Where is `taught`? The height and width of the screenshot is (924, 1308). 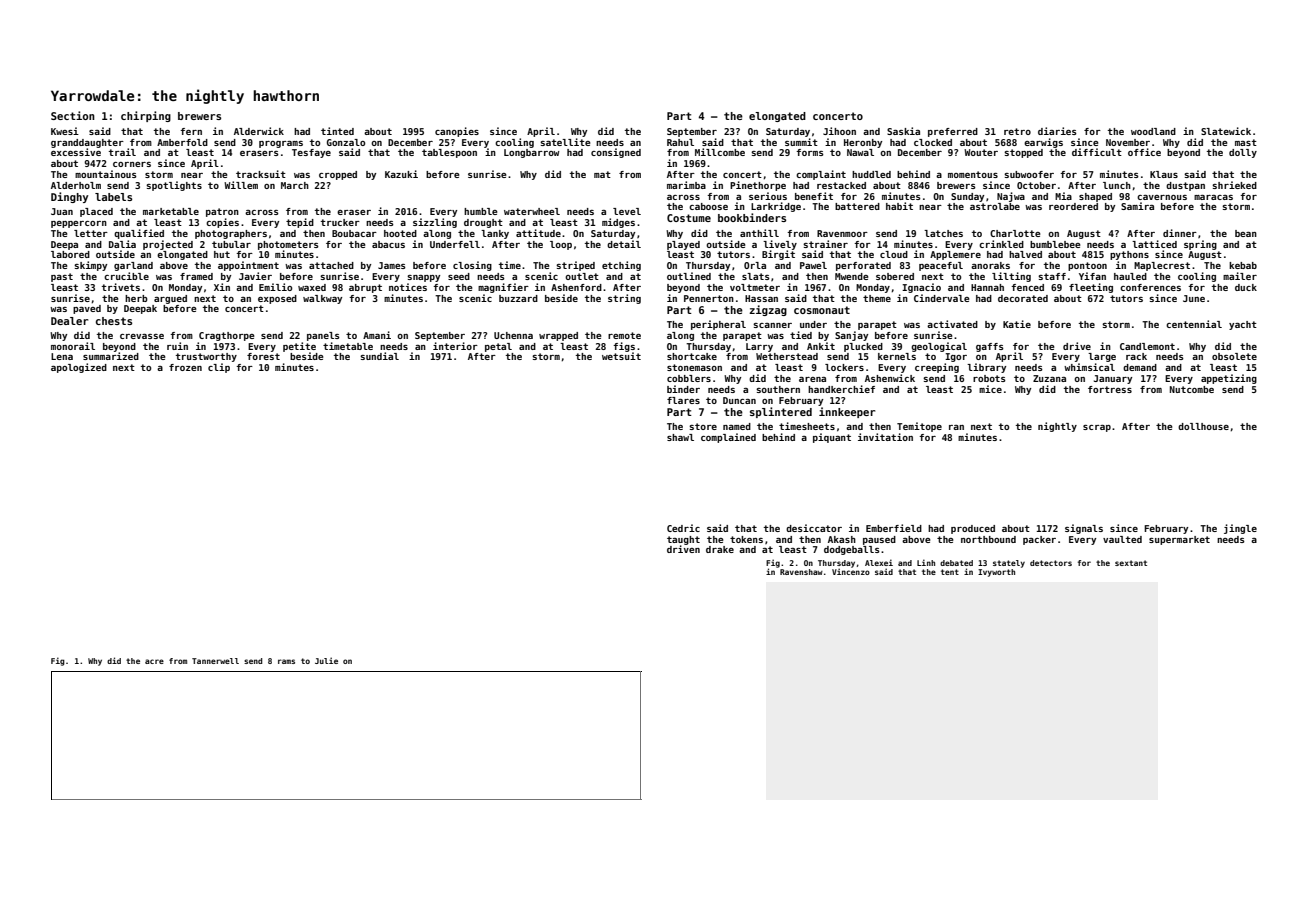
taught is located at coordinates (683, 540).
